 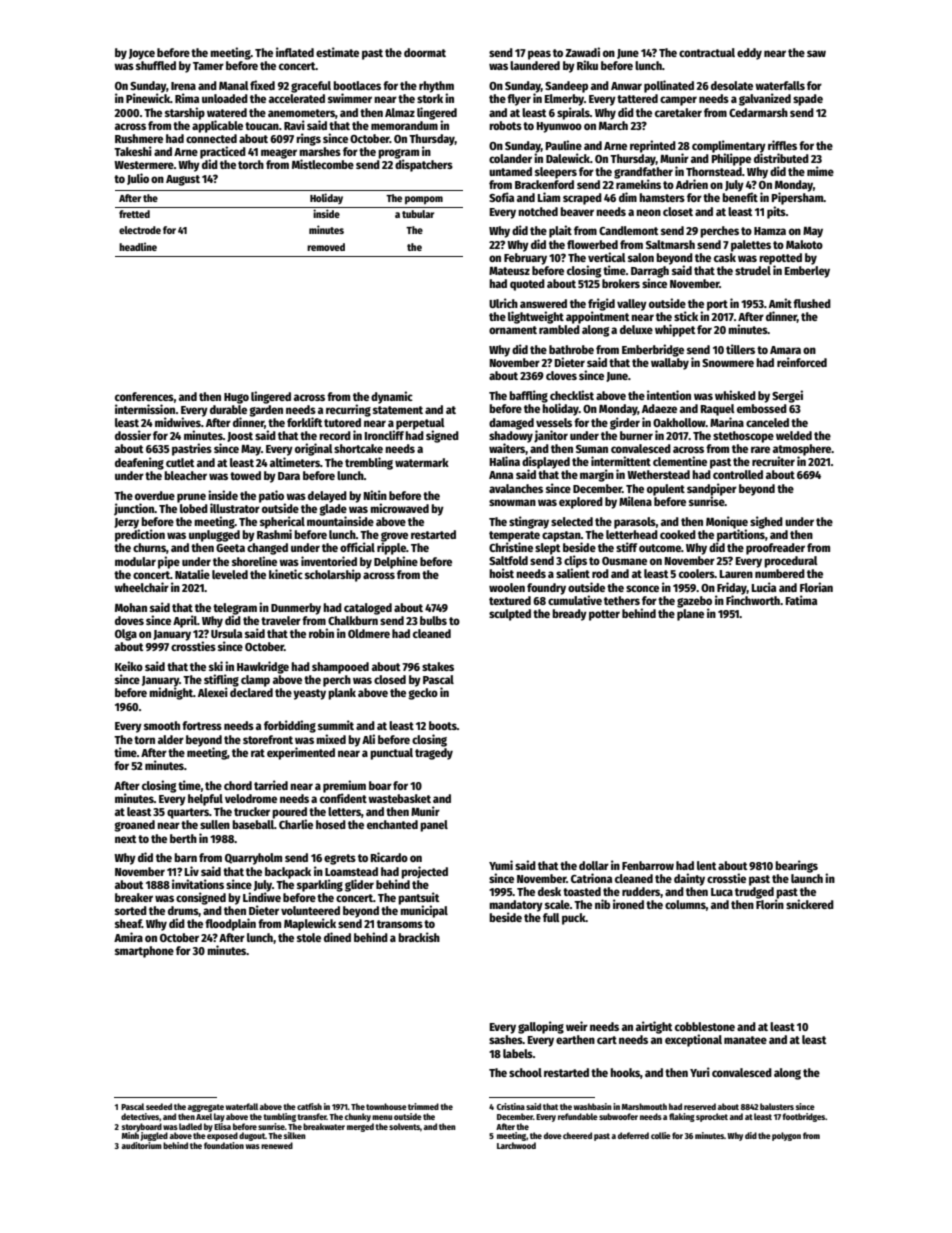 I want to click on labels, so click(x=518, y=1053).
